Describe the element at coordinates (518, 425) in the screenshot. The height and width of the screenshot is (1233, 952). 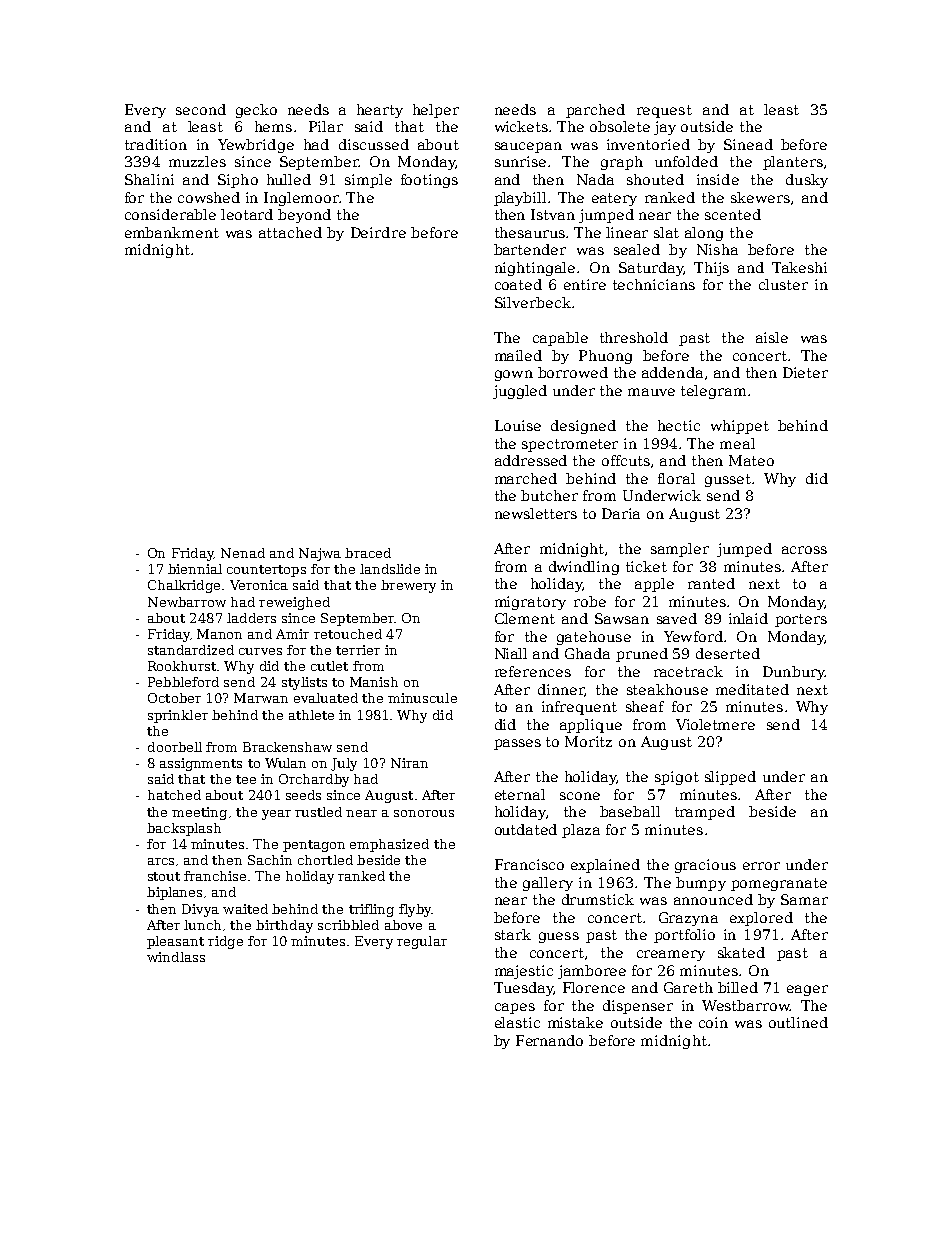
I see `Louise` at that location.
